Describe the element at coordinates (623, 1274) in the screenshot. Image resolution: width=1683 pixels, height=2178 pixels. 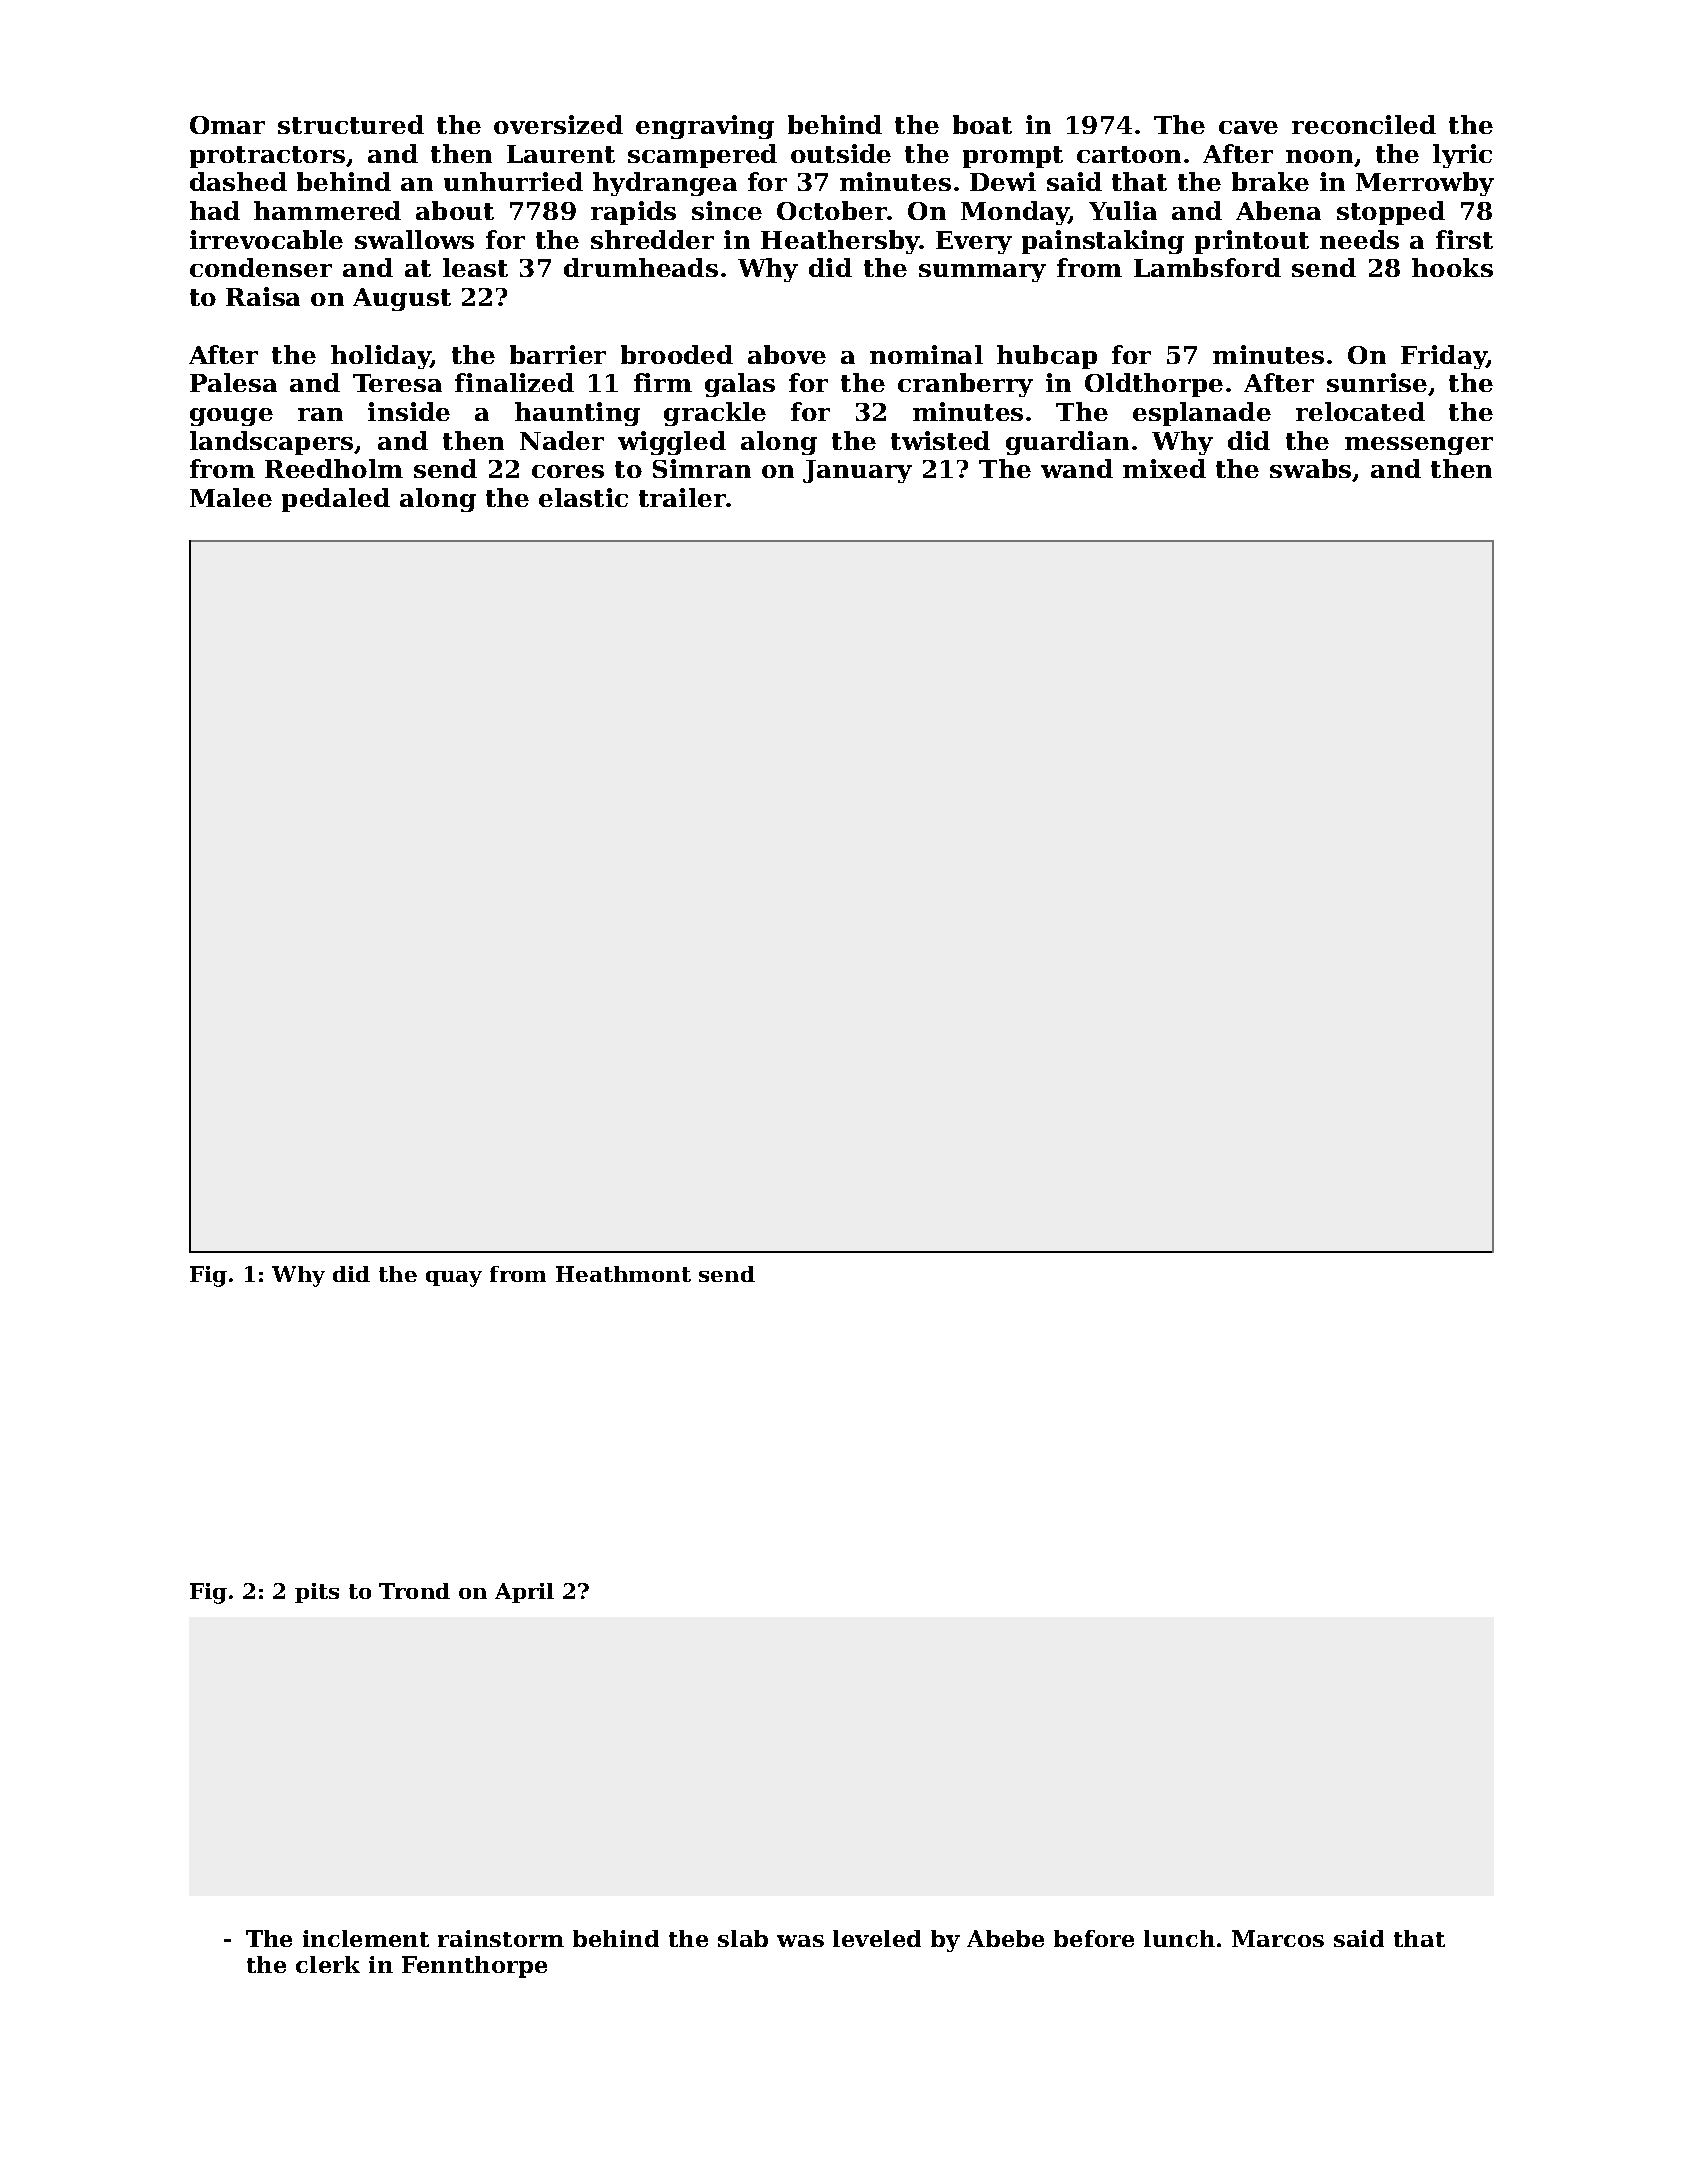
I see `Heathmont` at that location.
